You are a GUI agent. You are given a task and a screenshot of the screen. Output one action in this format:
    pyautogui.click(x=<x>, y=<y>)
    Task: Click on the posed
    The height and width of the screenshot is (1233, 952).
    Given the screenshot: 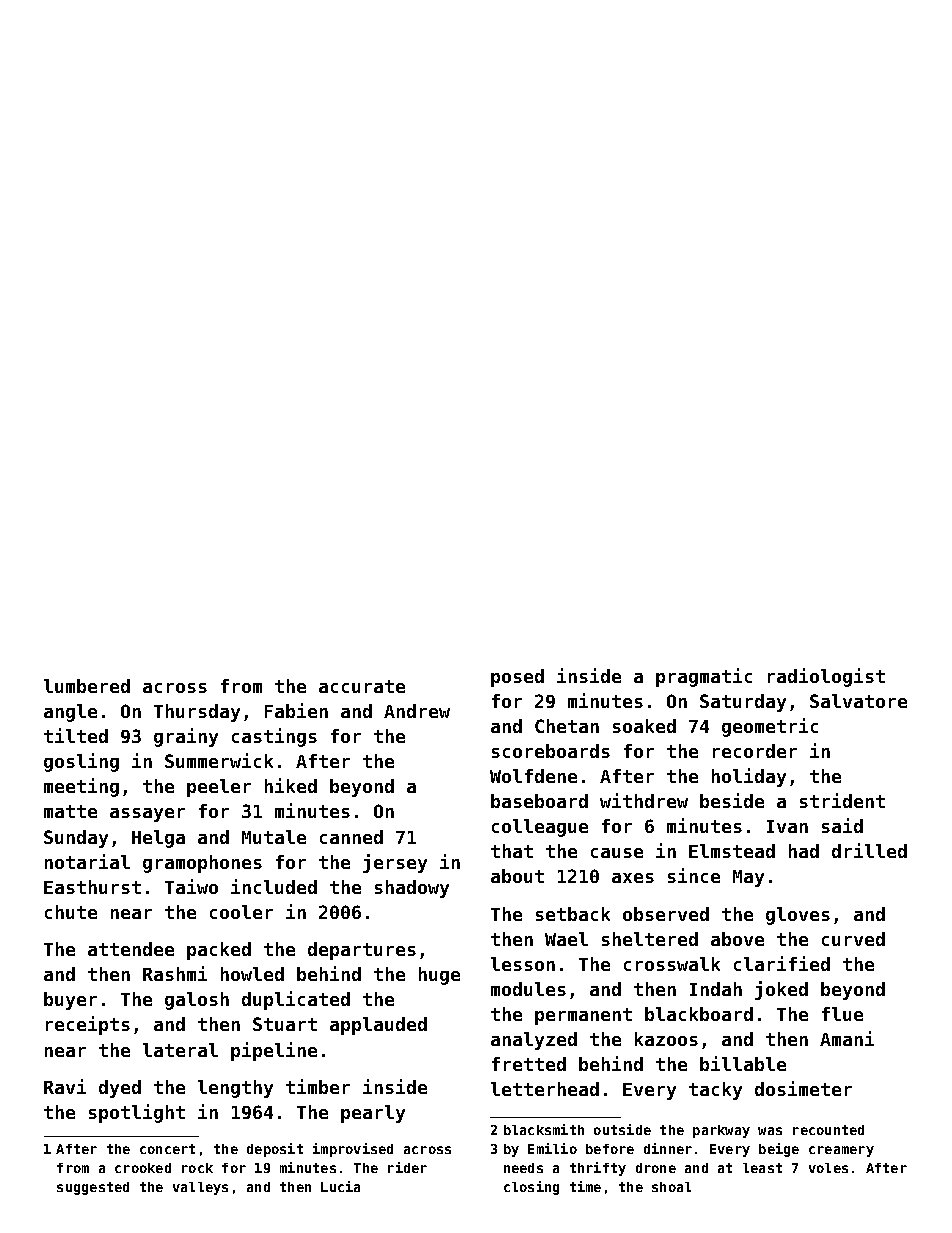 What is the action you would take?
    pyautogui.click(x=517, y=678)
